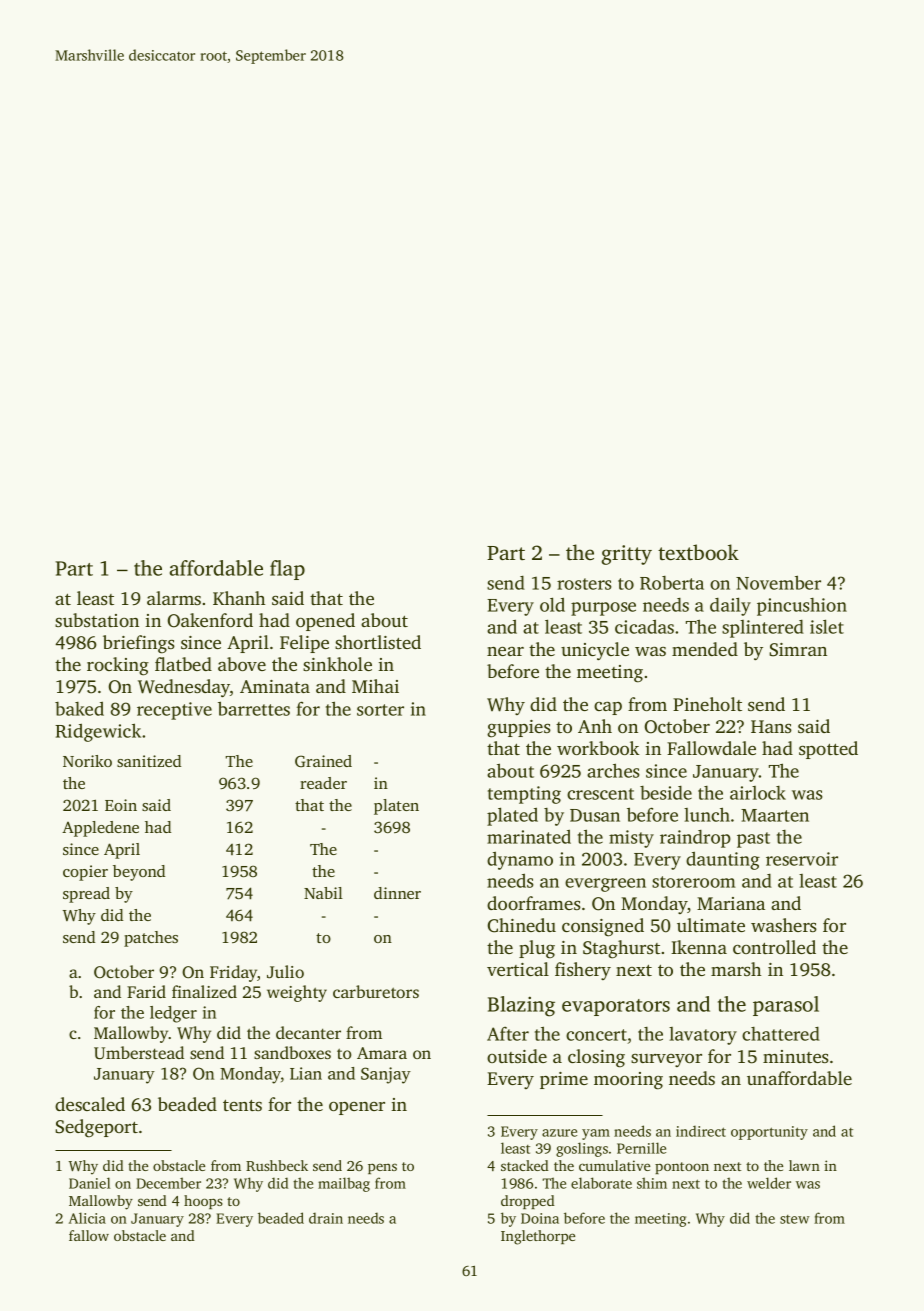 Image resolution: width=924 pixels, height=1311 pixels. I want to click on gritty, so click(627, 555).
